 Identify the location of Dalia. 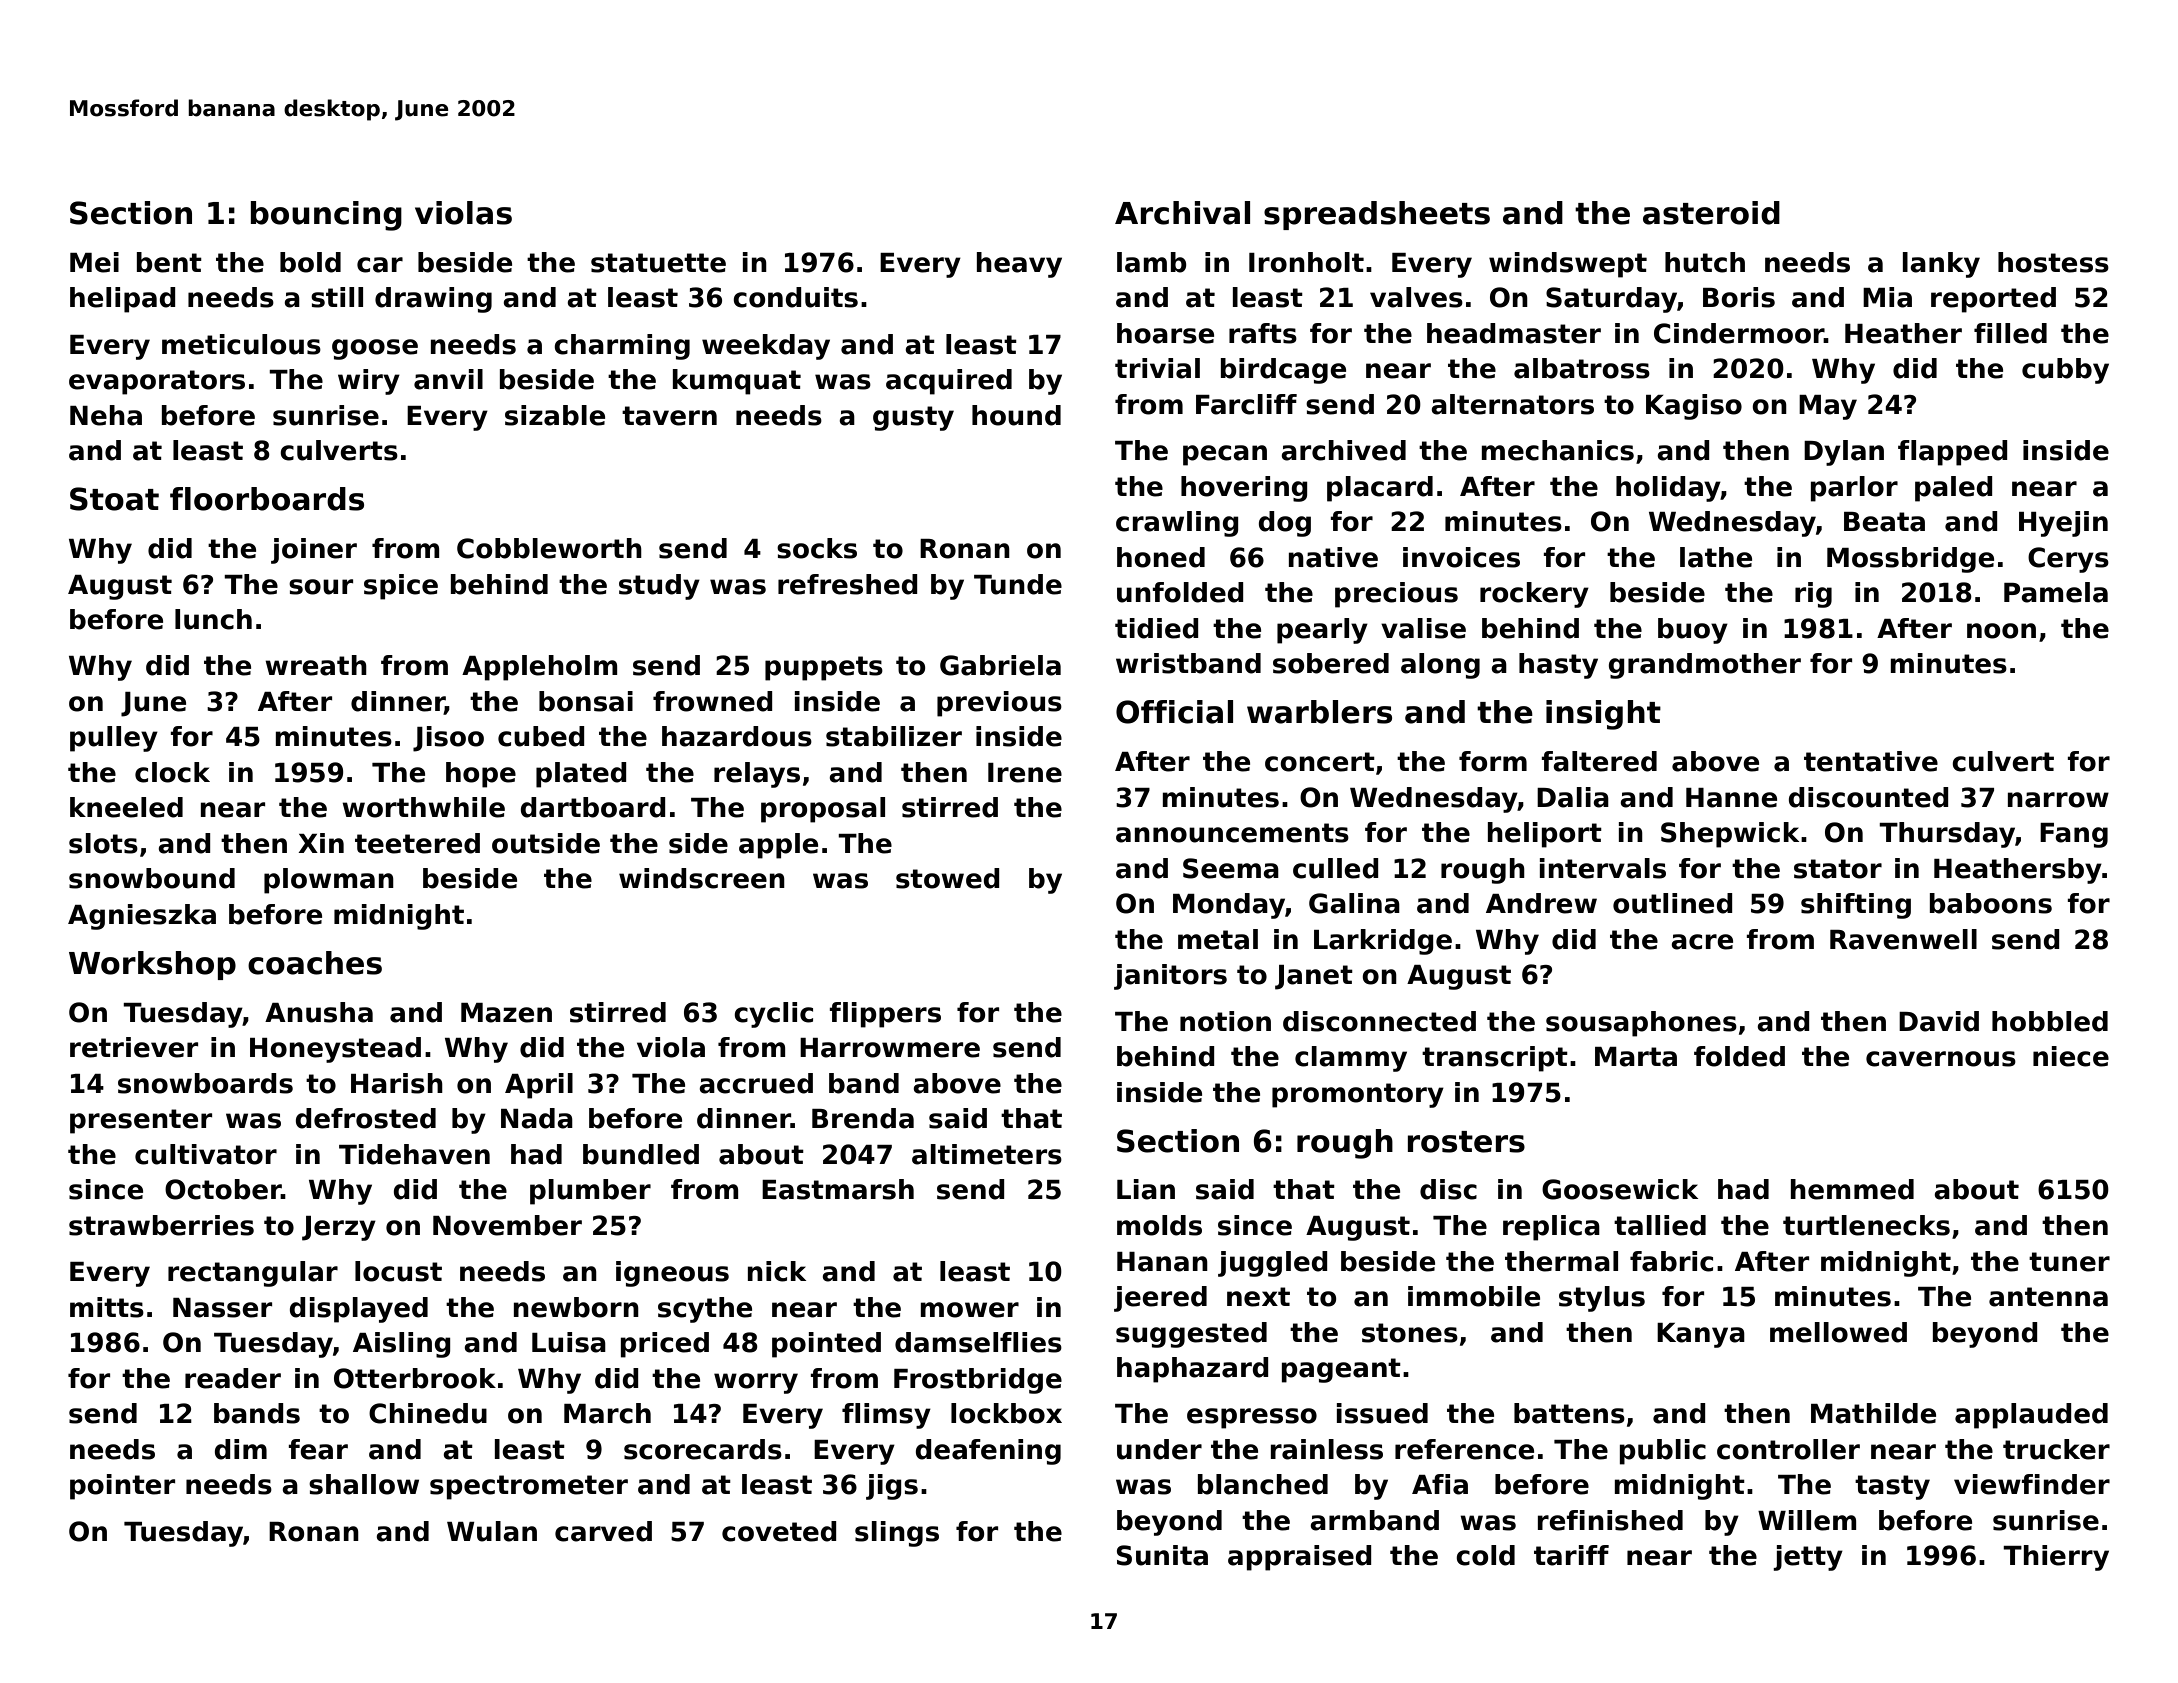
(1573, 797).
